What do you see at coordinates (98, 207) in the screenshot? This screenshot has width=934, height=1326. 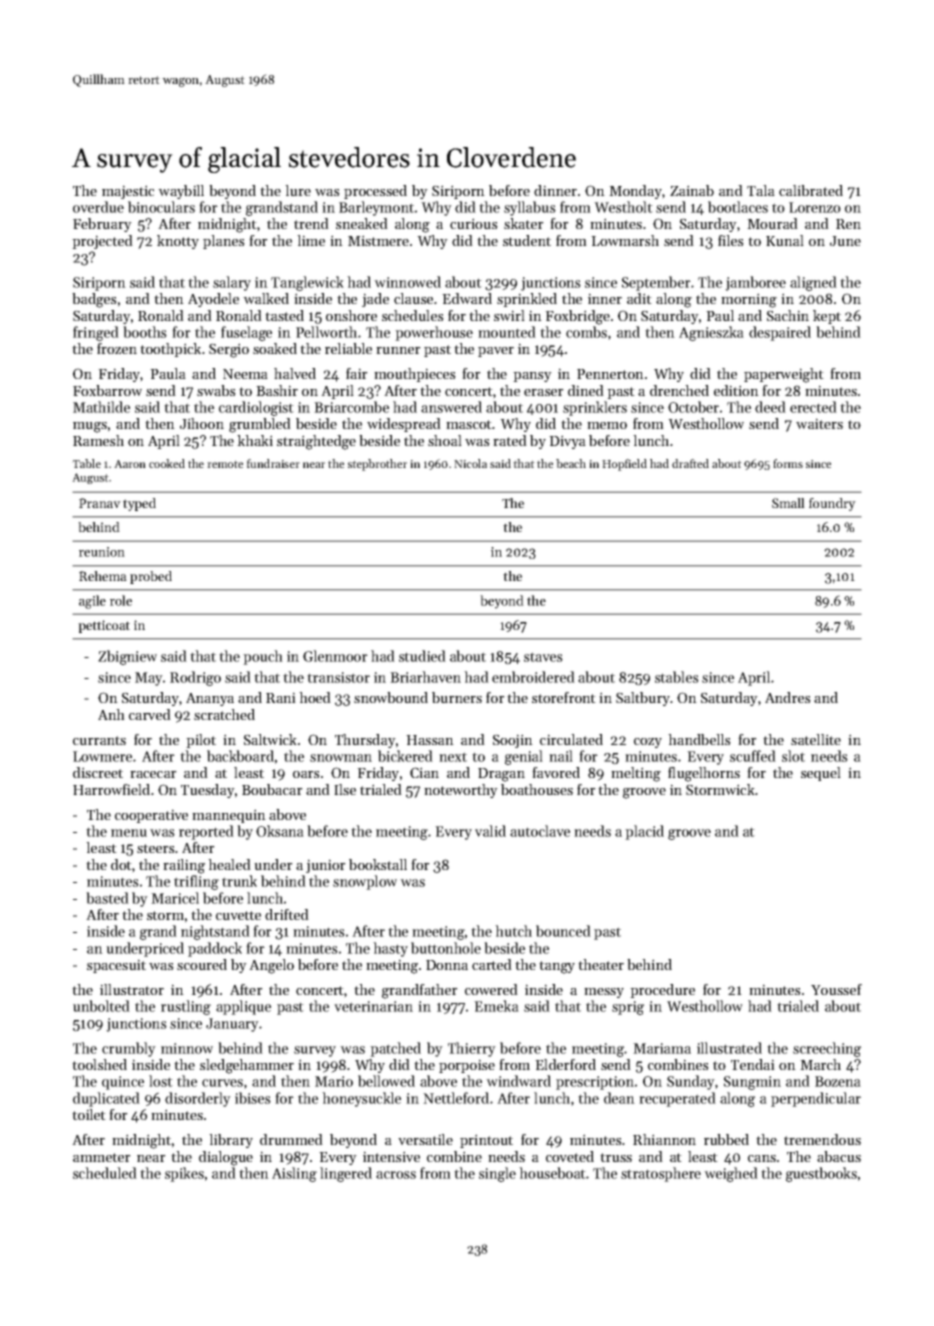 I see `overdue` at bounding box center [98, 207].
